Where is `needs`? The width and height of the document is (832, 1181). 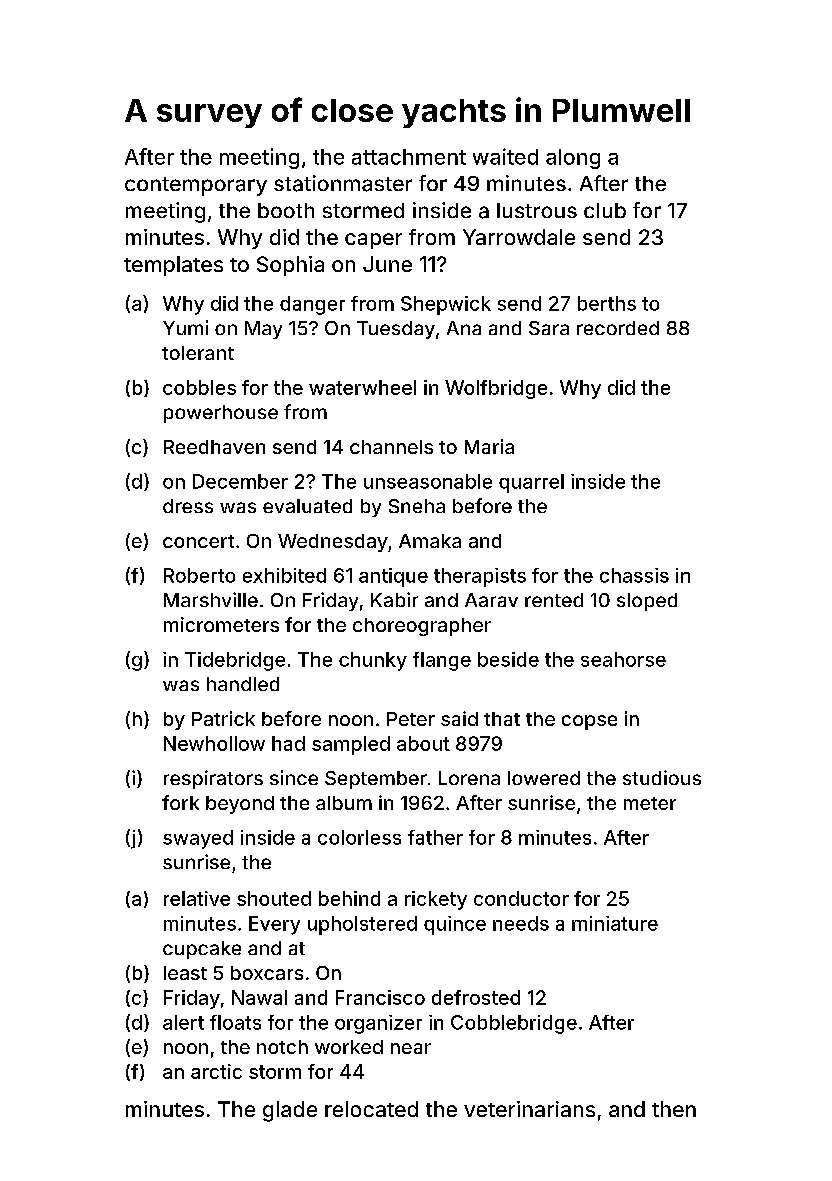
needs is located at coordinates (521, 923).
